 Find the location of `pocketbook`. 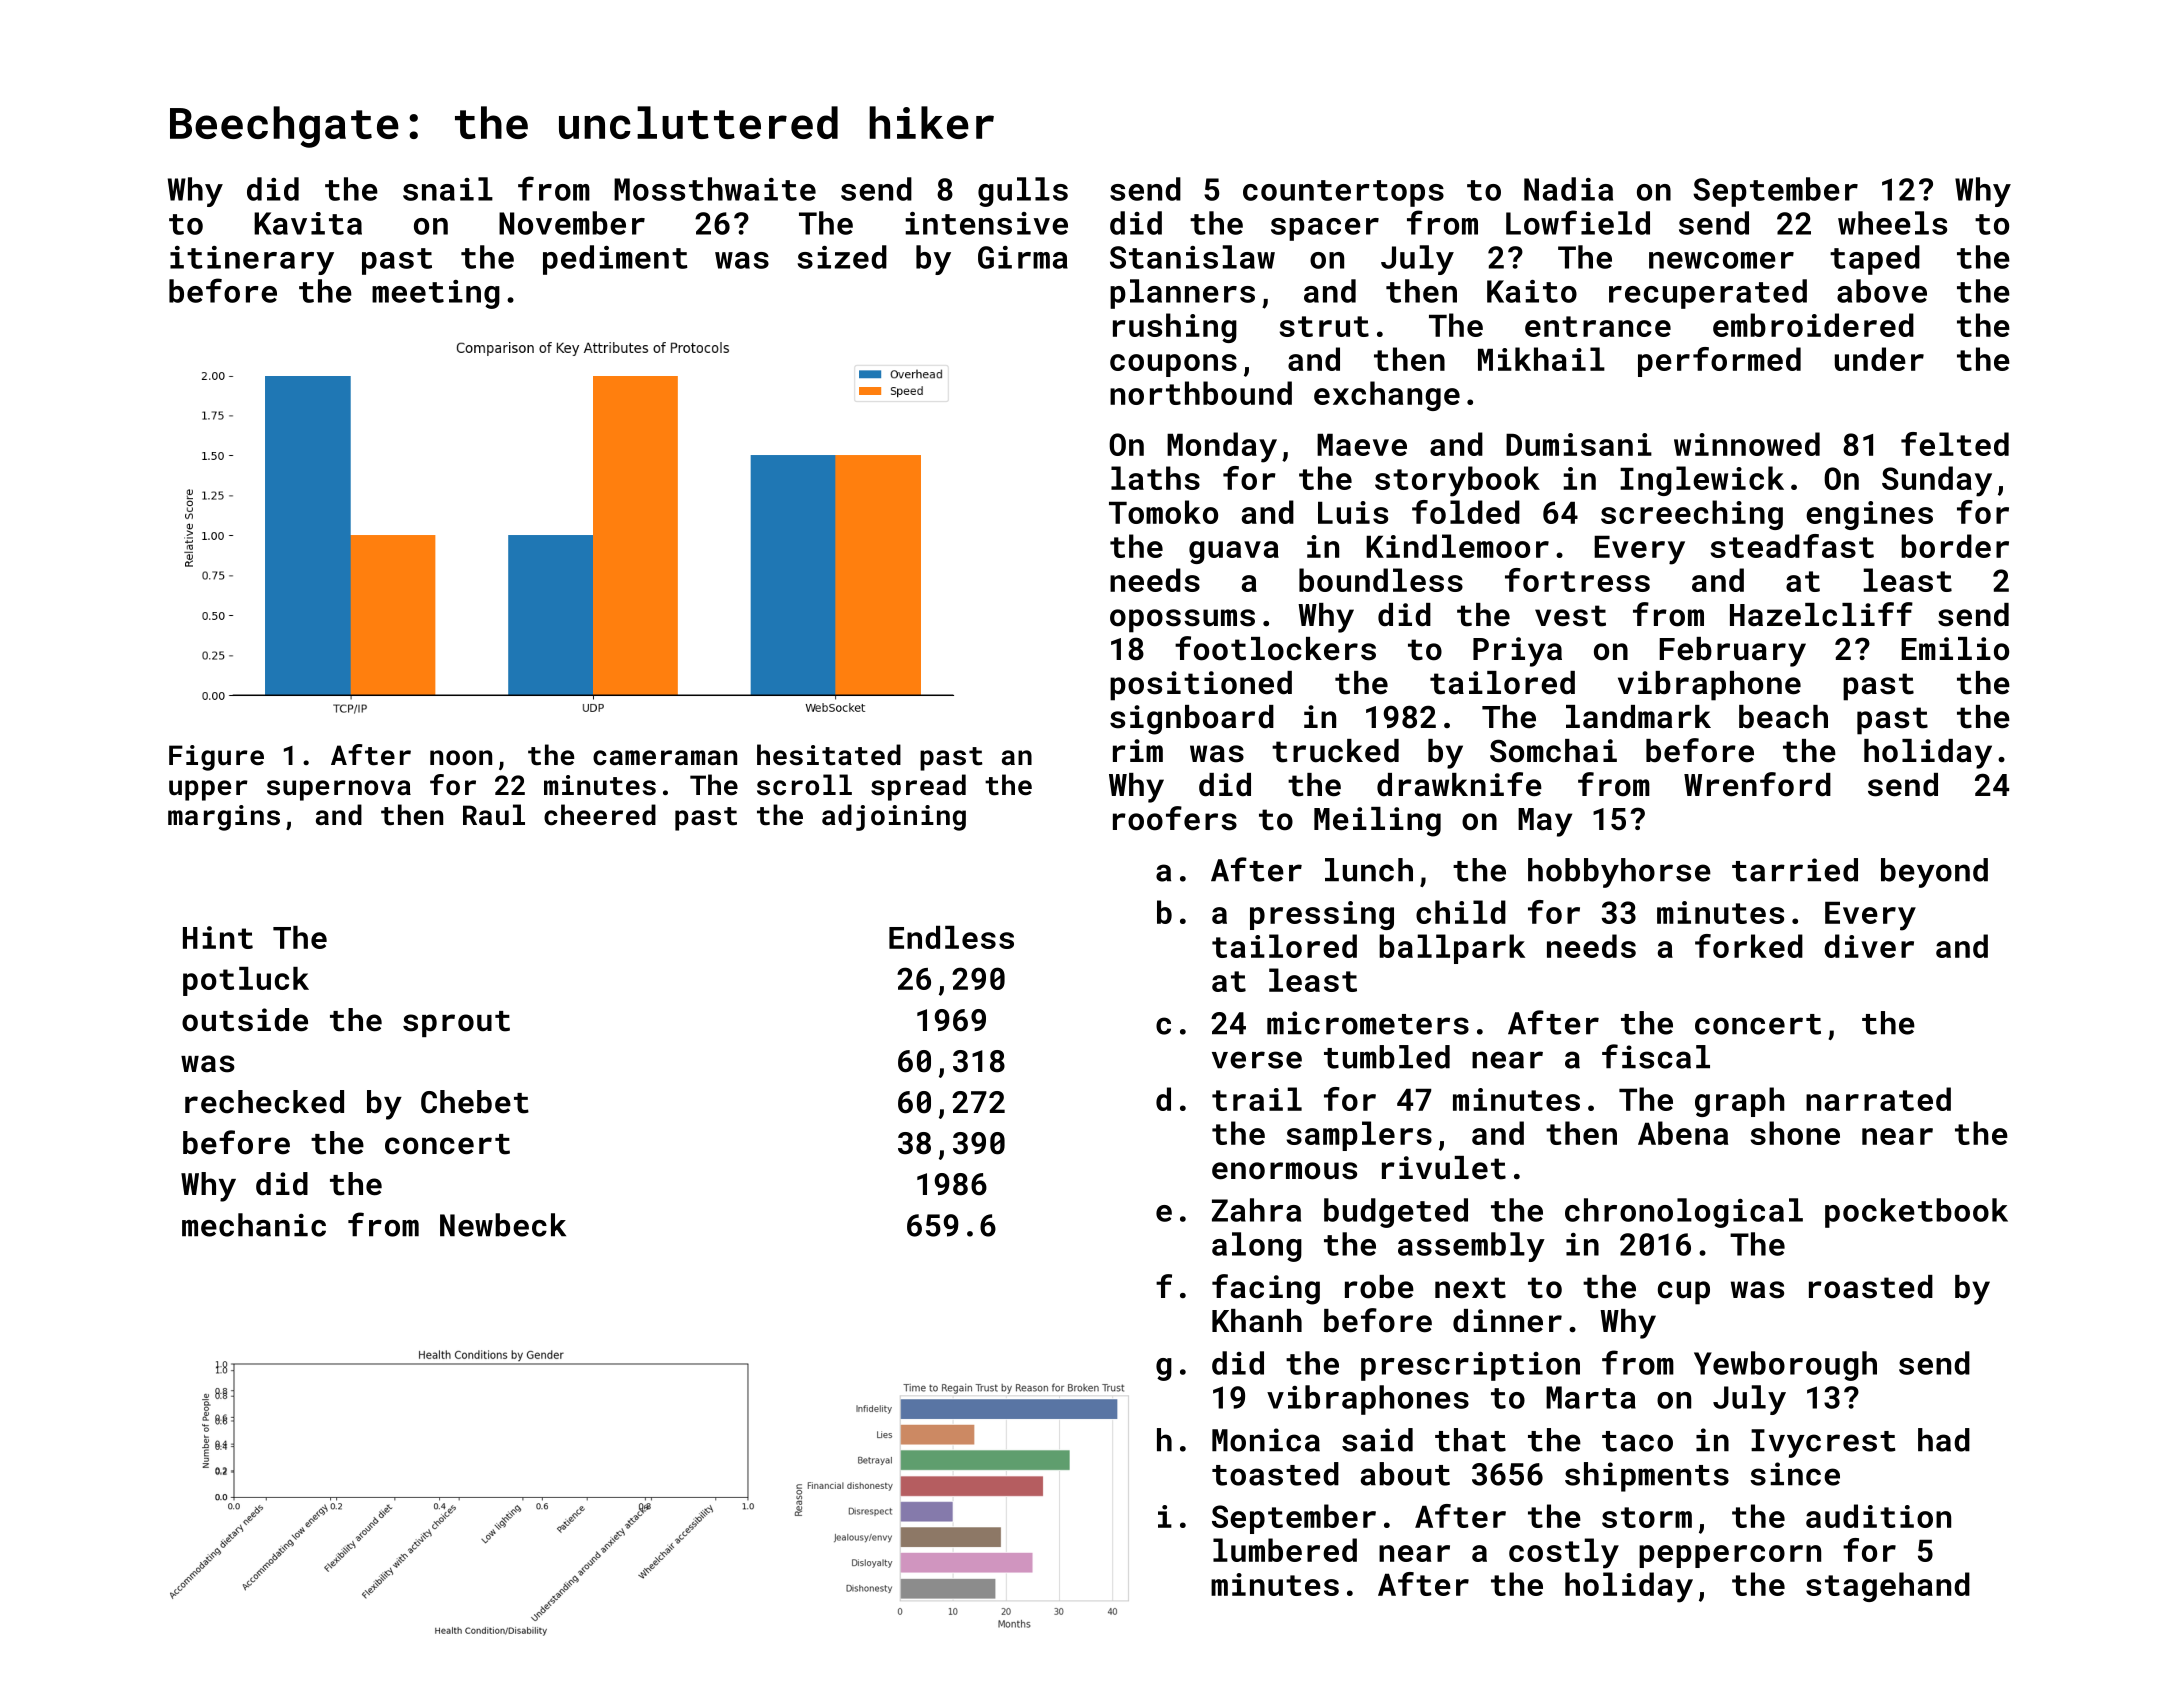

pocketbook is located at coordinates (1916, 1213).
